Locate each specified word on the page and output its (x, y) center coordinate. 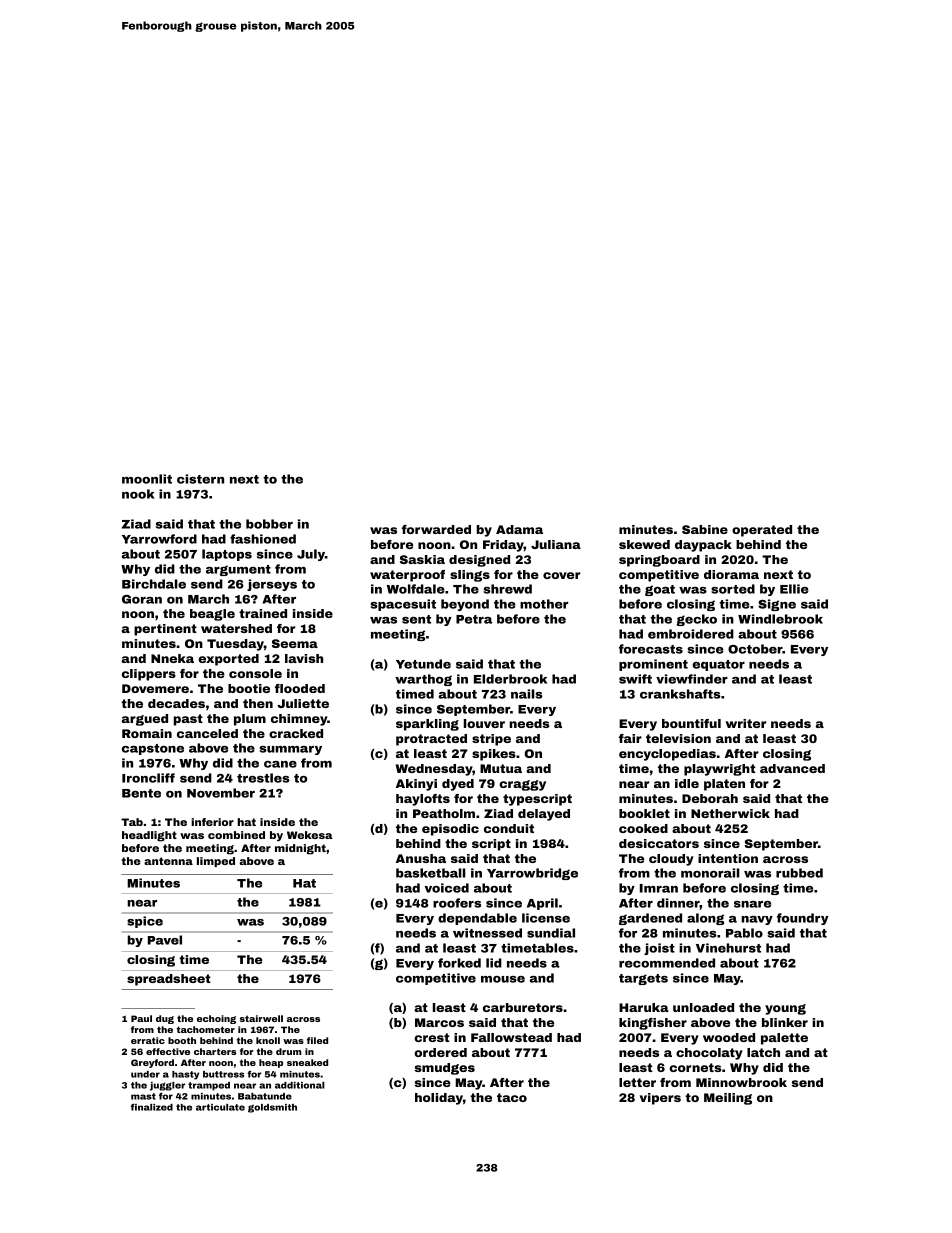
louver (484, 723)
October (755, 649)
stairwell (261, 1018)
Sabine (705, 529)
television (678, 738)
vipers (660, 1099)
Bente (141, 793)
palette (784, 1039)
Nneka (172, 658)
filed (317, 1040)
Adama (519, 529)
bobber (269, 524)
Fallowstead (511, 1037)
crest (432, 1037)
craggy (522, 785)
